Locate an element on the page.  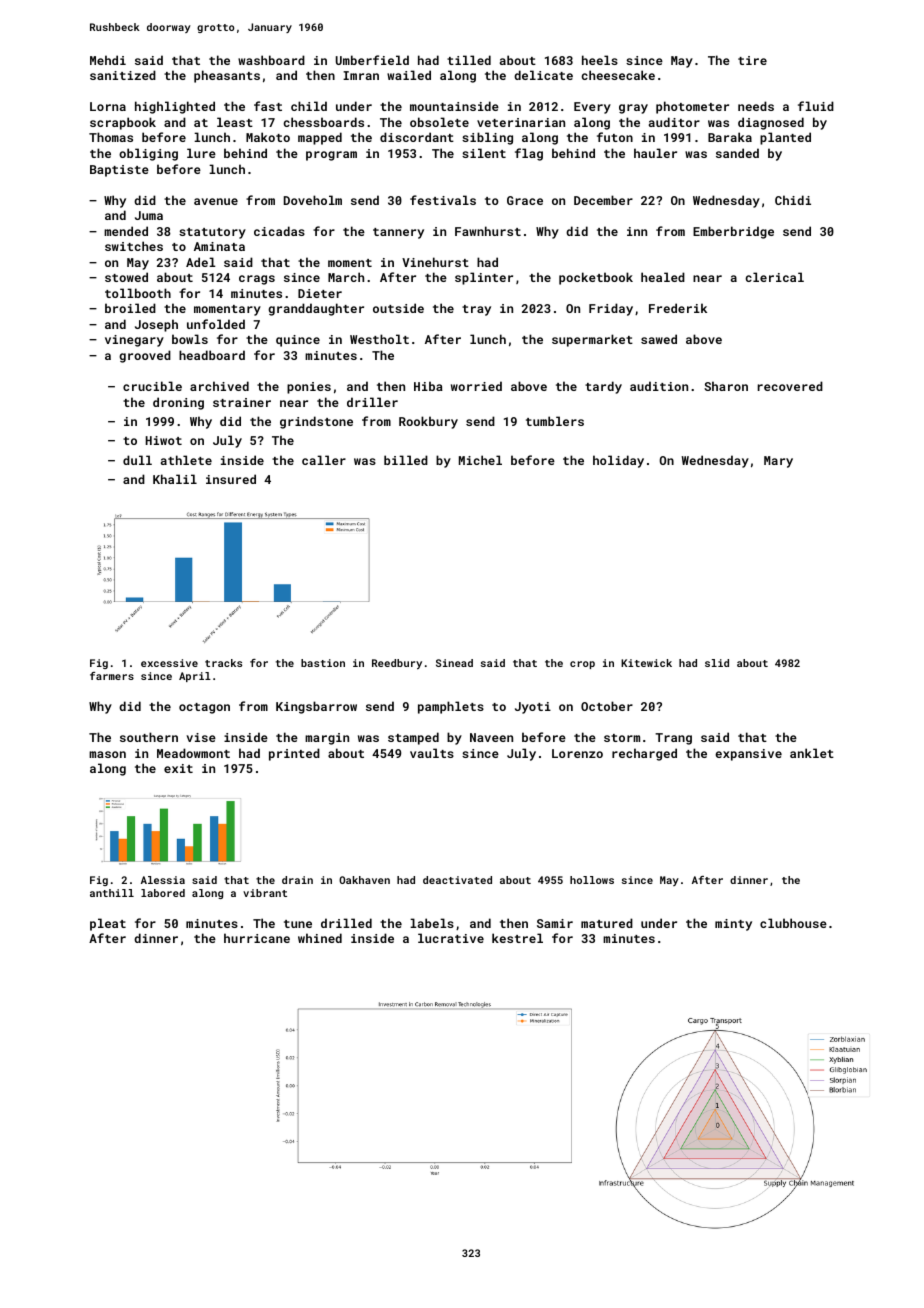
Mehdi is located at coordinates (108, 60).
